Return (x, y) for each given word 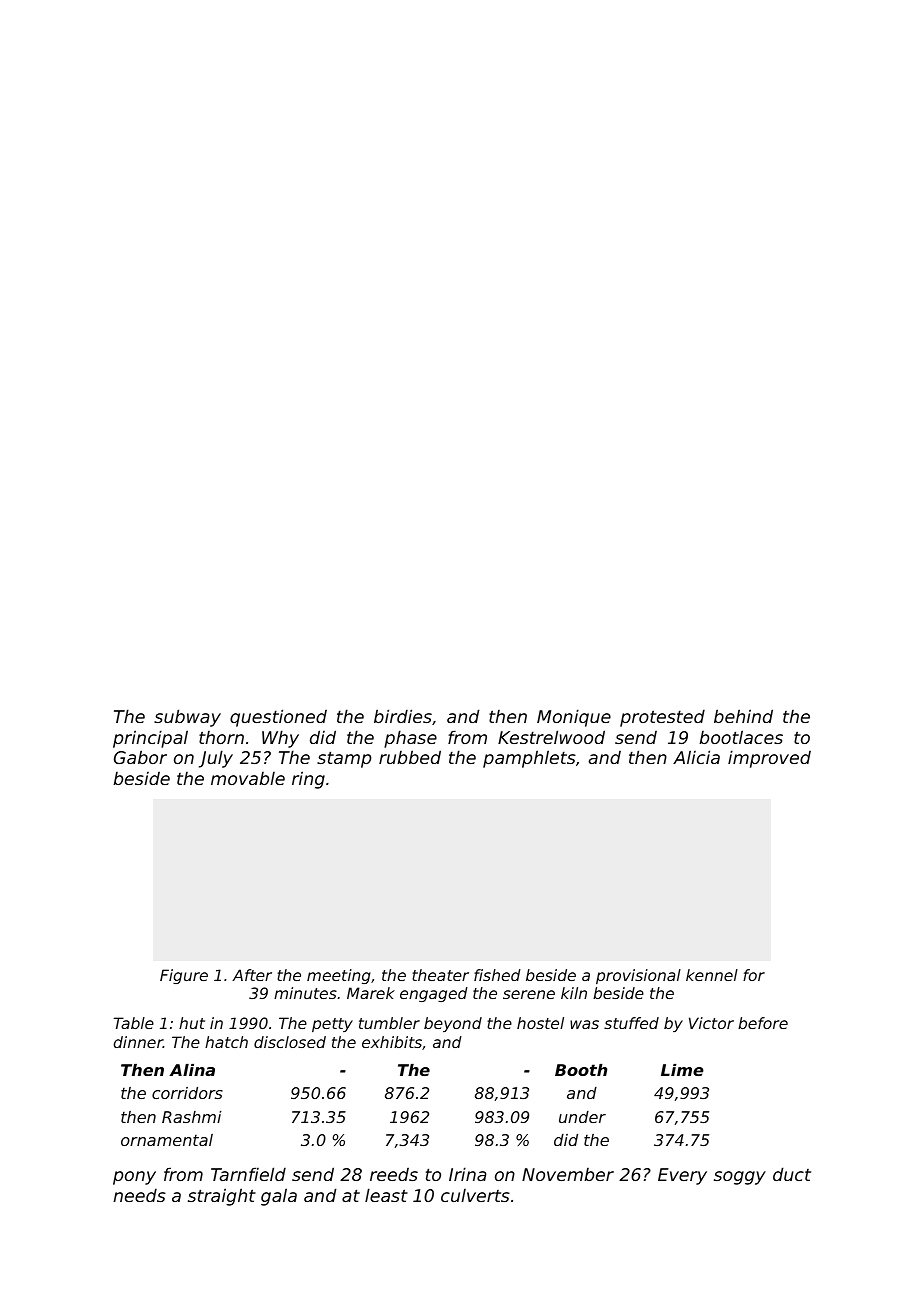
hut (192, 1023)
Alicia (696, 757)
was (584, 1024)
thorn (221, 737)
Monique (574, 718)
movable (248, 778)
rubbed (410, 757)
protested (662, 718)
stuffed (631, 1023)
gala (279, 1197)
